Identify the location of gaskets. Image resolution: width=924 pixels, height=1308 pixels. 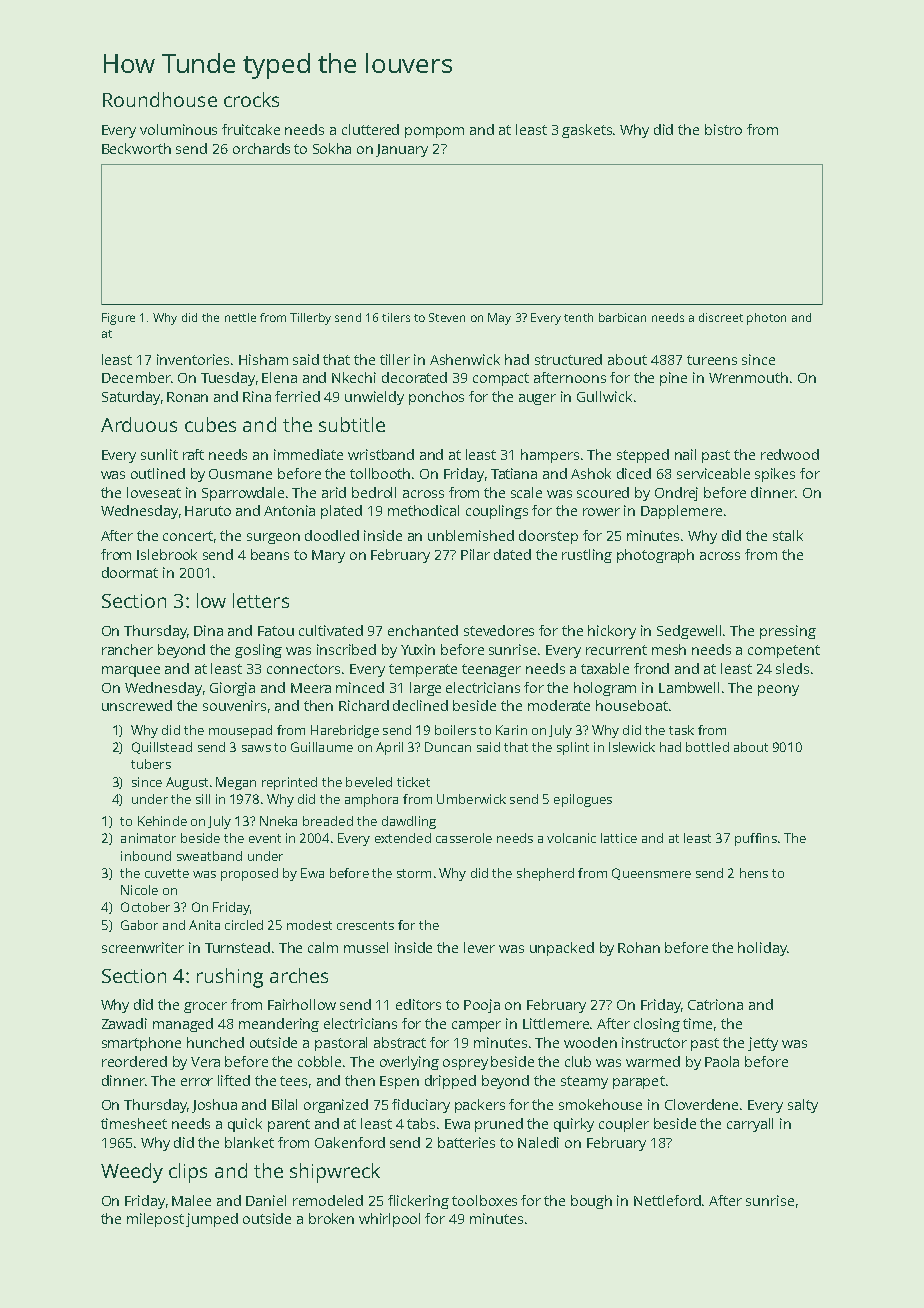
(588, 131).
